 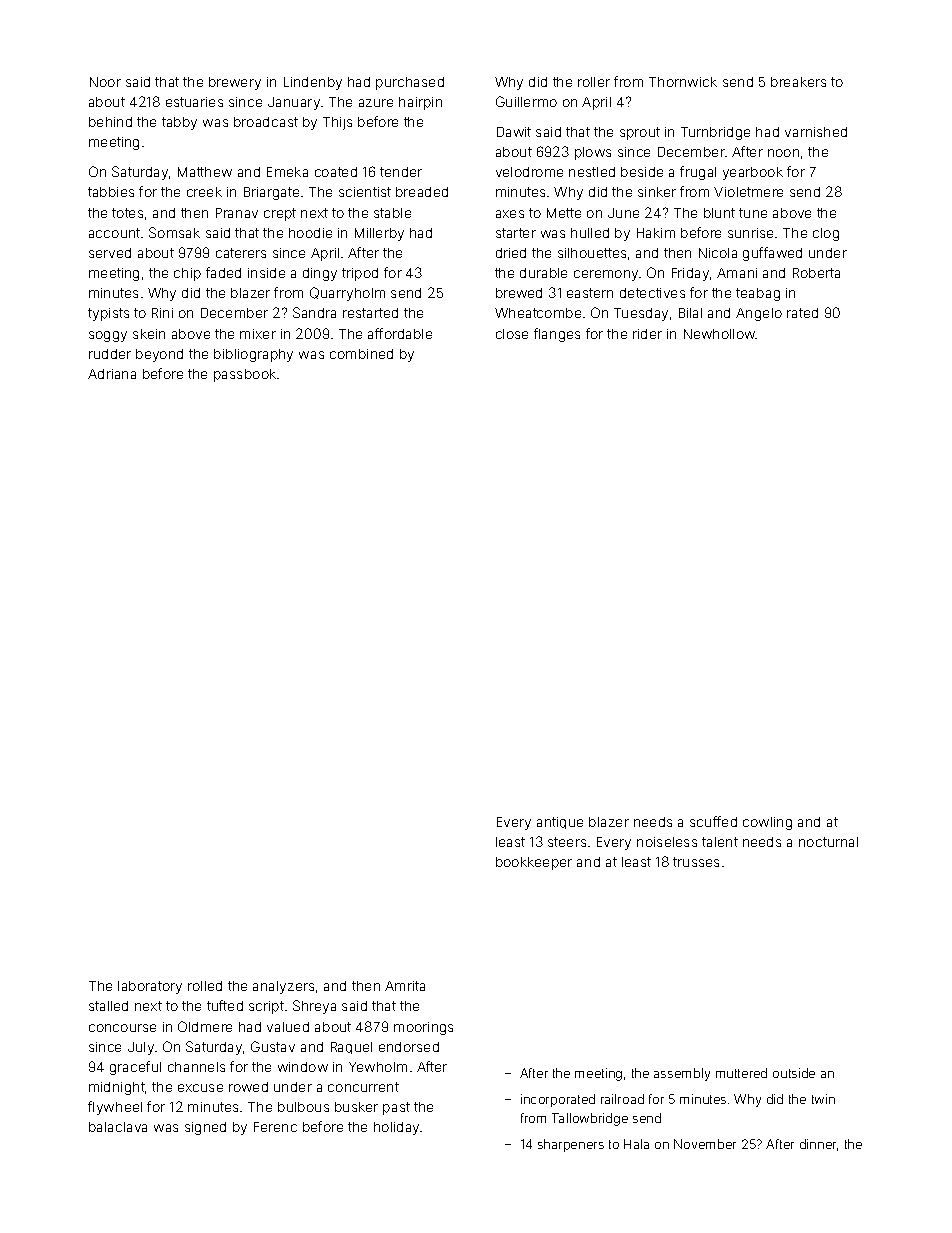 I want to click on nocturnal, so click(x=828, y=842).
